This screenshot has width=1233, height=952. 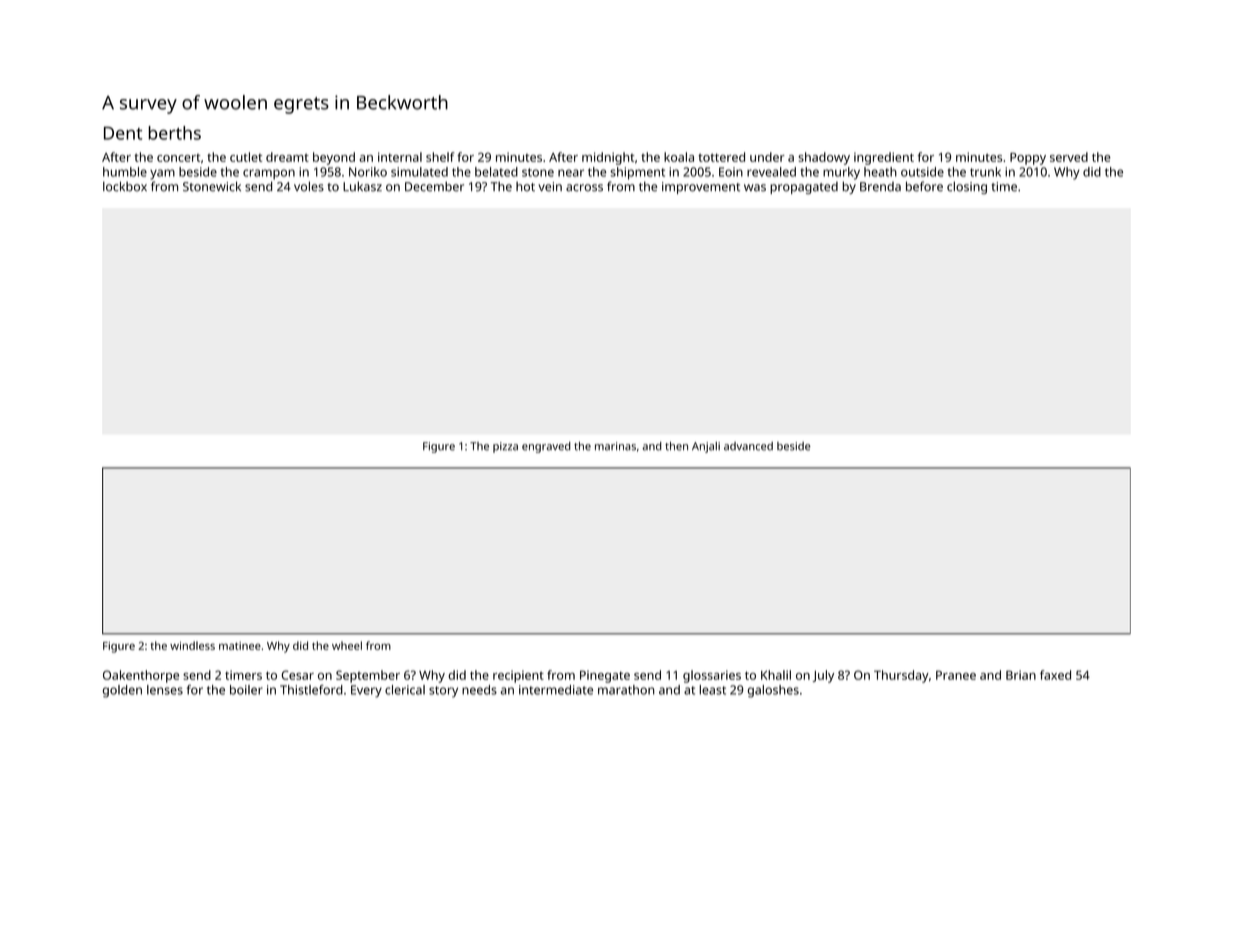 I want to click on cutlet, so click(x=246, y=157).
